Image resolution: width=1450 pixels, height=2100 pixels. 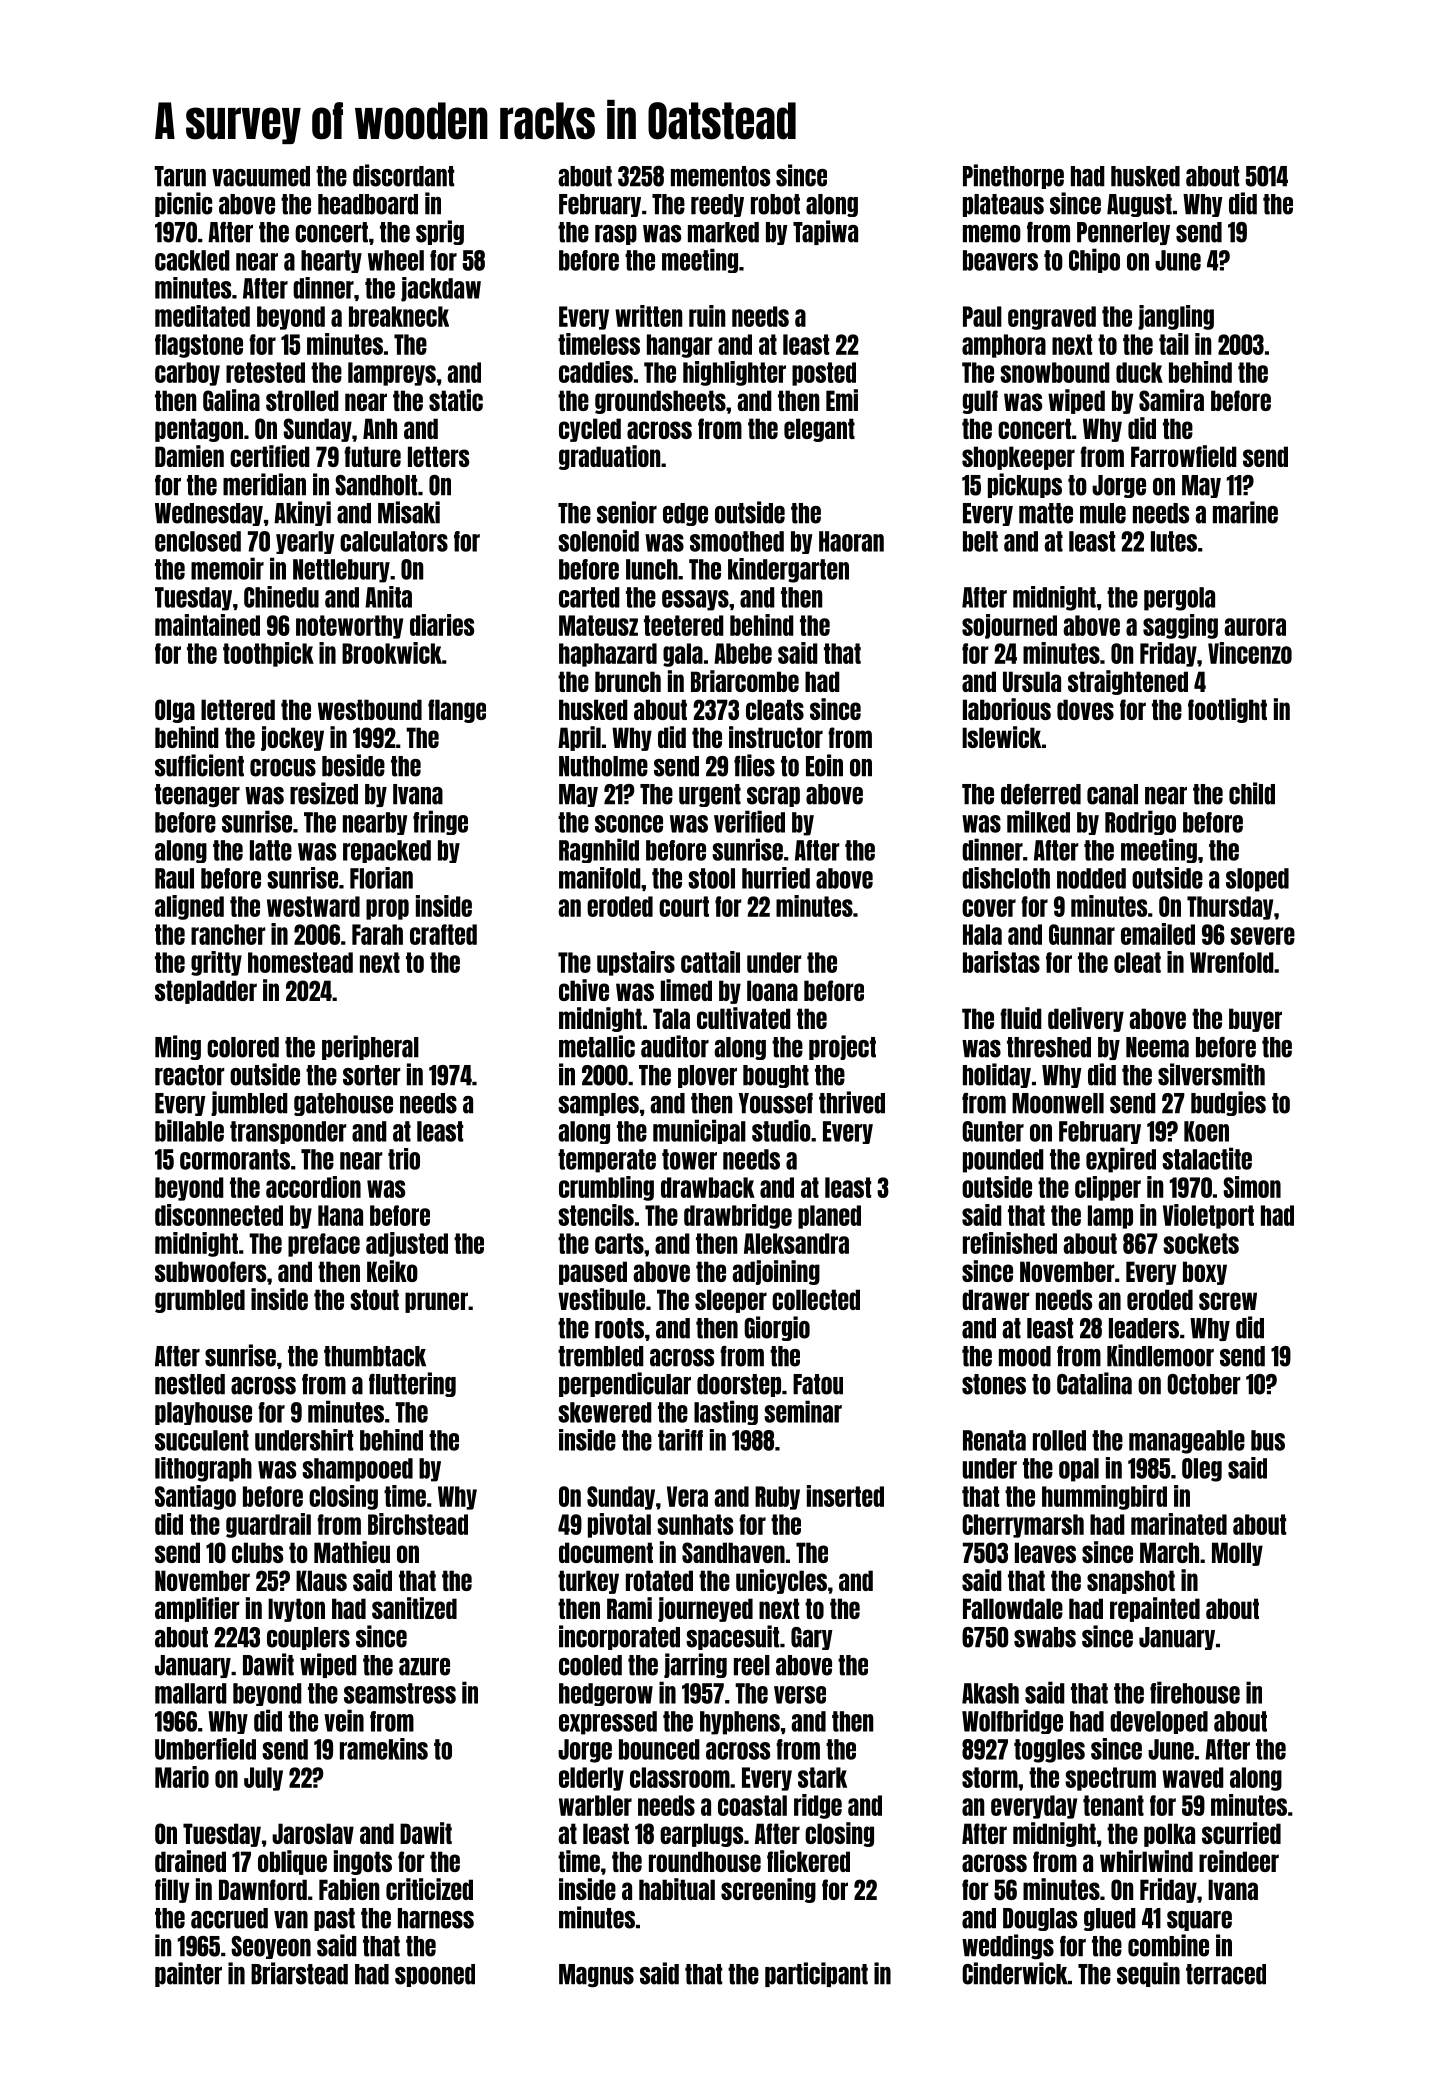 What do you see at coordinates (313, 1187) in the screenshot?
I see `accordion` at bounding box center [313, 1187].
